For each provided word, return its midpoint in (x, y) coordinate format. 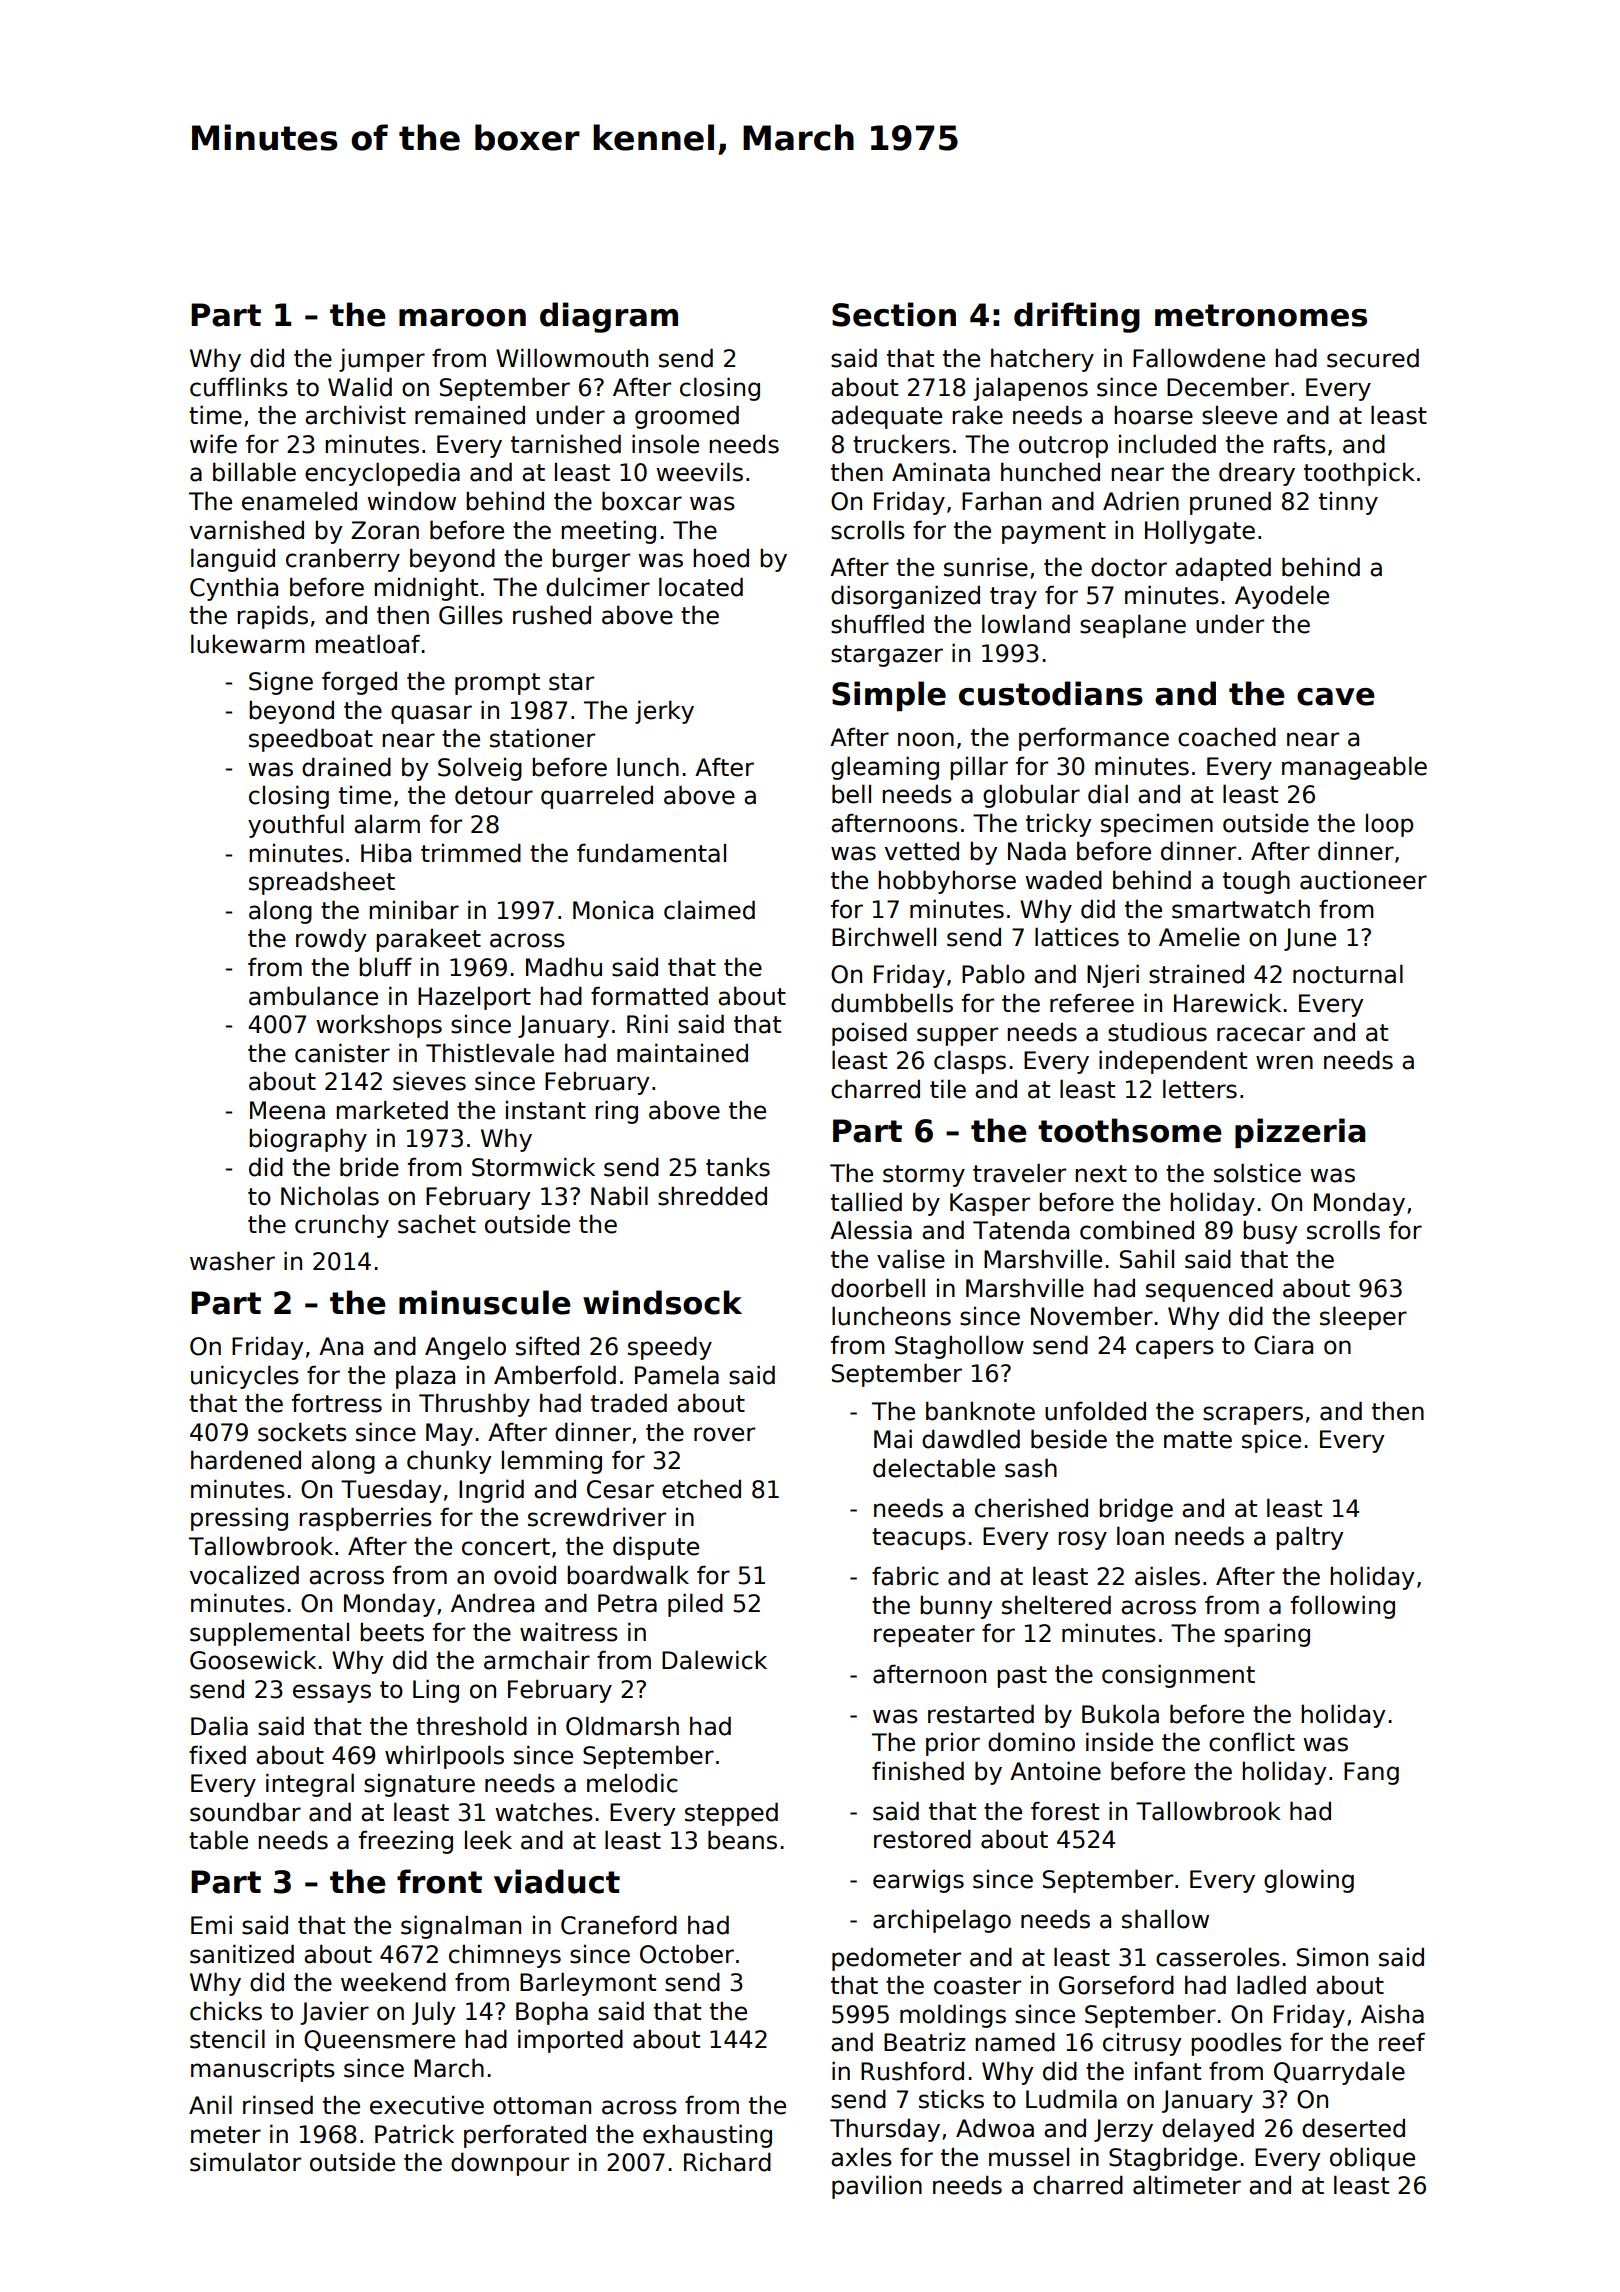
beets (392, 1632)
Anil (210, 2104)
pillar (979, 768)
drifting (1077, 317)
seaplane (1133, 626)
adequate (886, 417)
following (1343, 1607)
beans (742, 1840)
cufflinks (239, 387)
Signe (281, 683)
